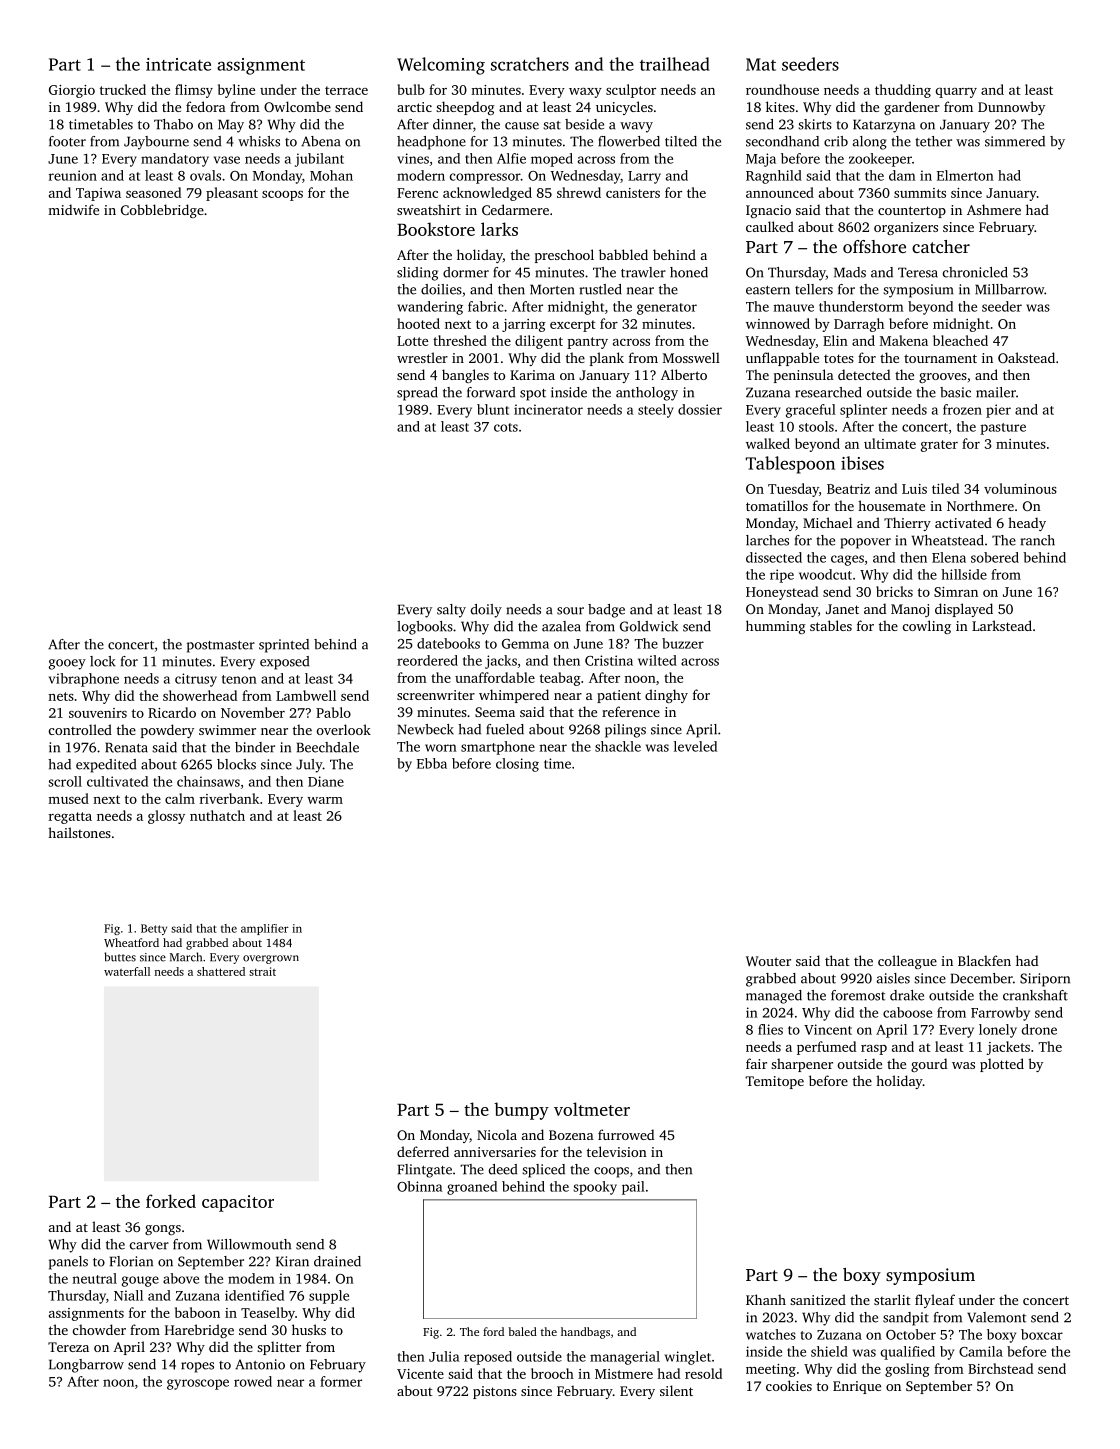 The image size is (1120, 1449). Describe the element at coordinates (1037, 540) in the page. I see `ranch` at that location.
